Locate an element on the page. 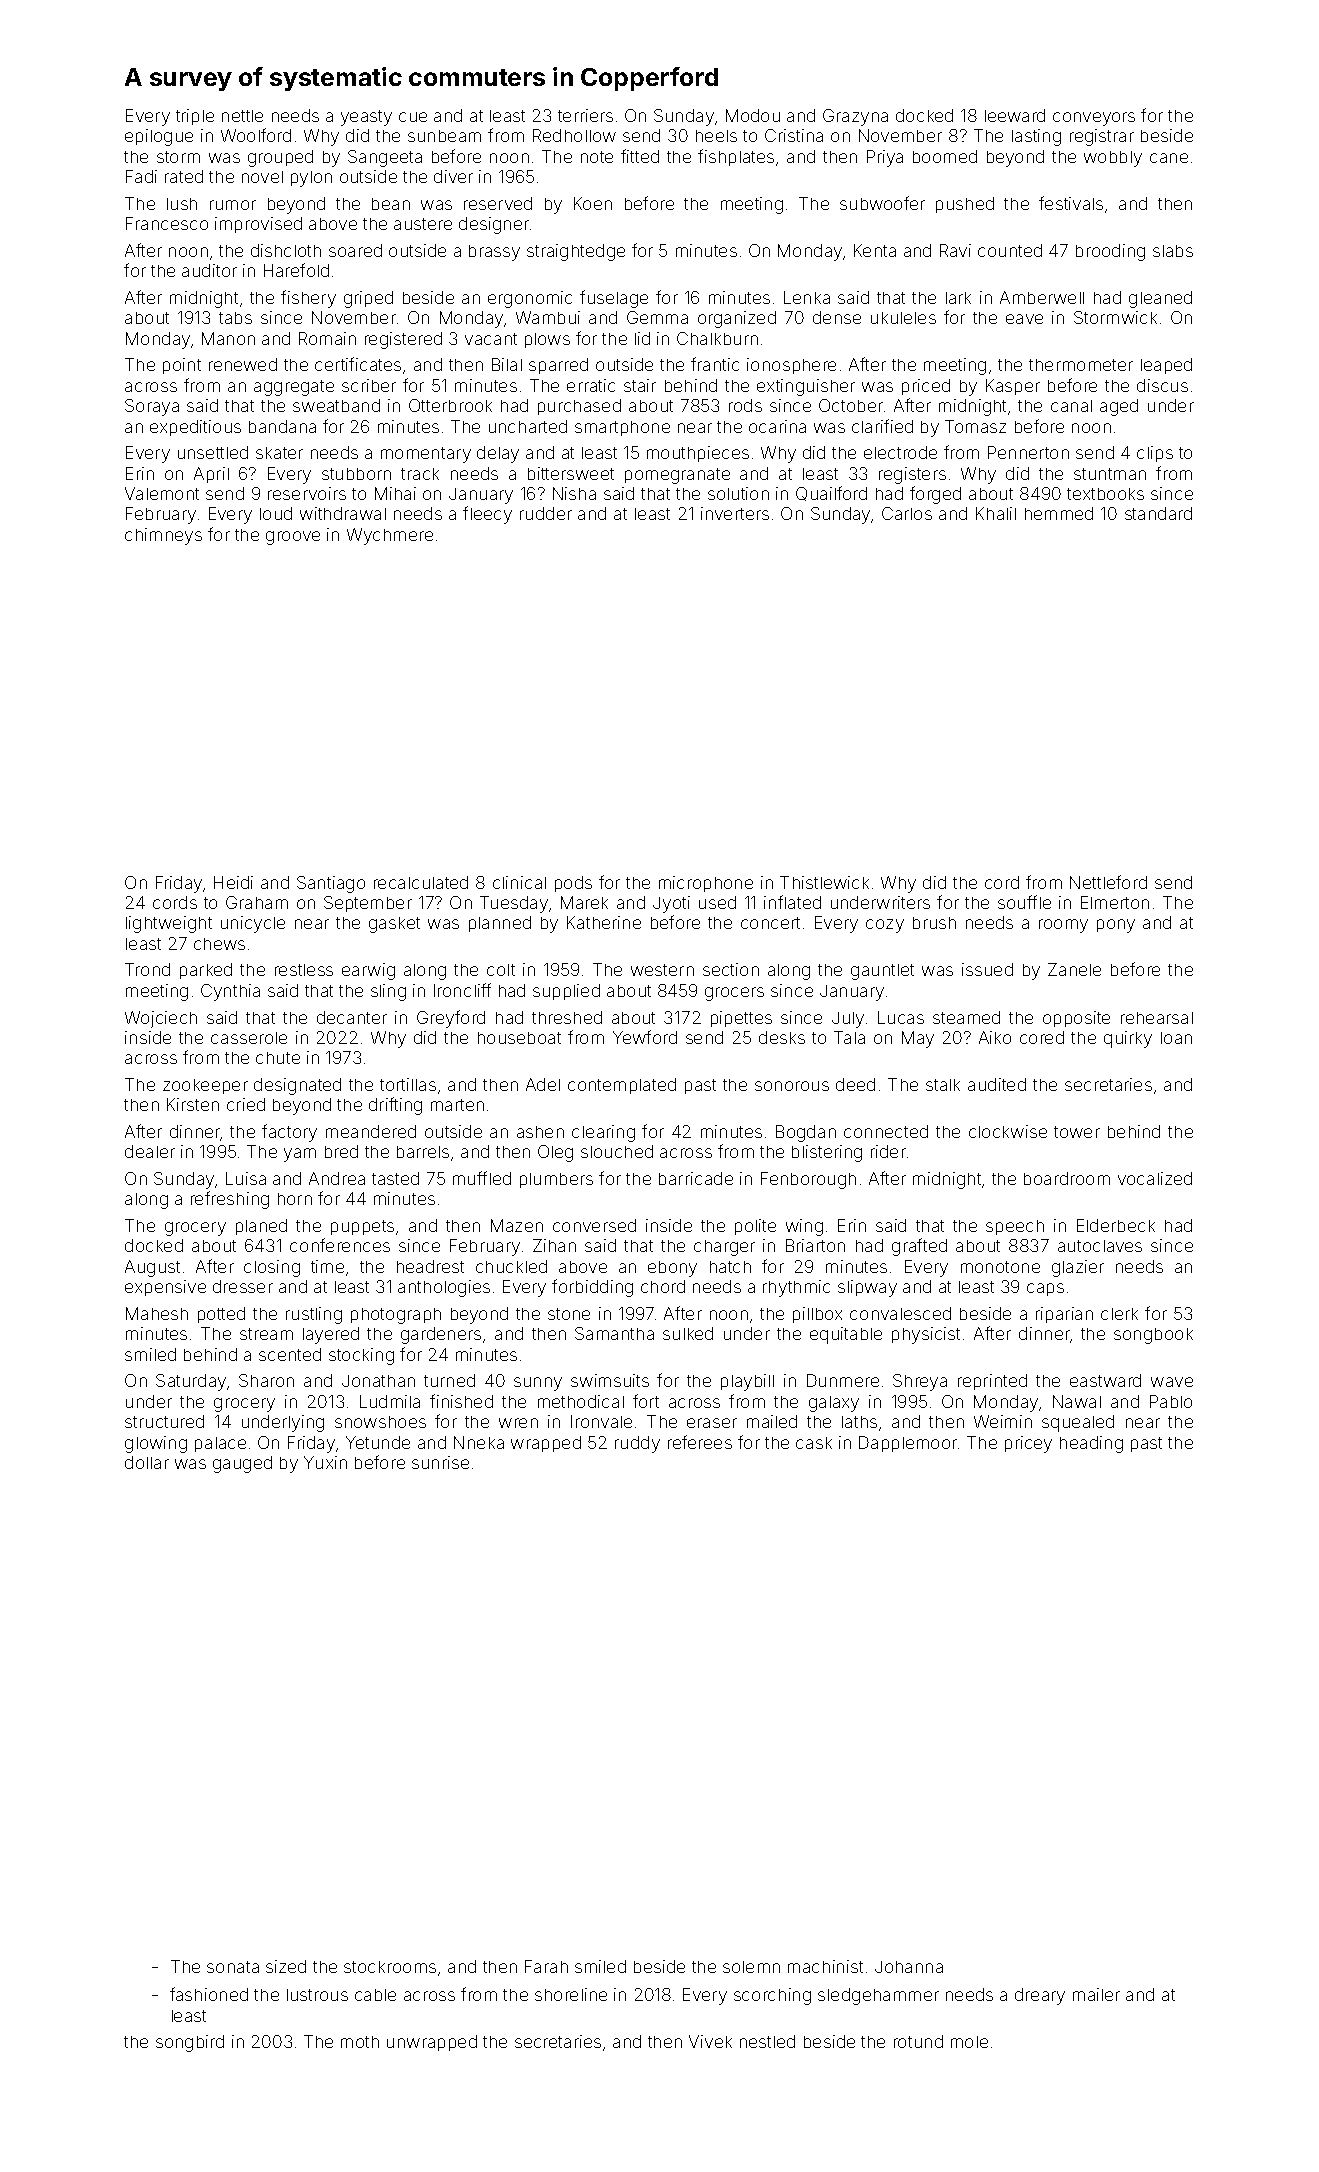  Elmerton is located at coordinates (1115, 902).
